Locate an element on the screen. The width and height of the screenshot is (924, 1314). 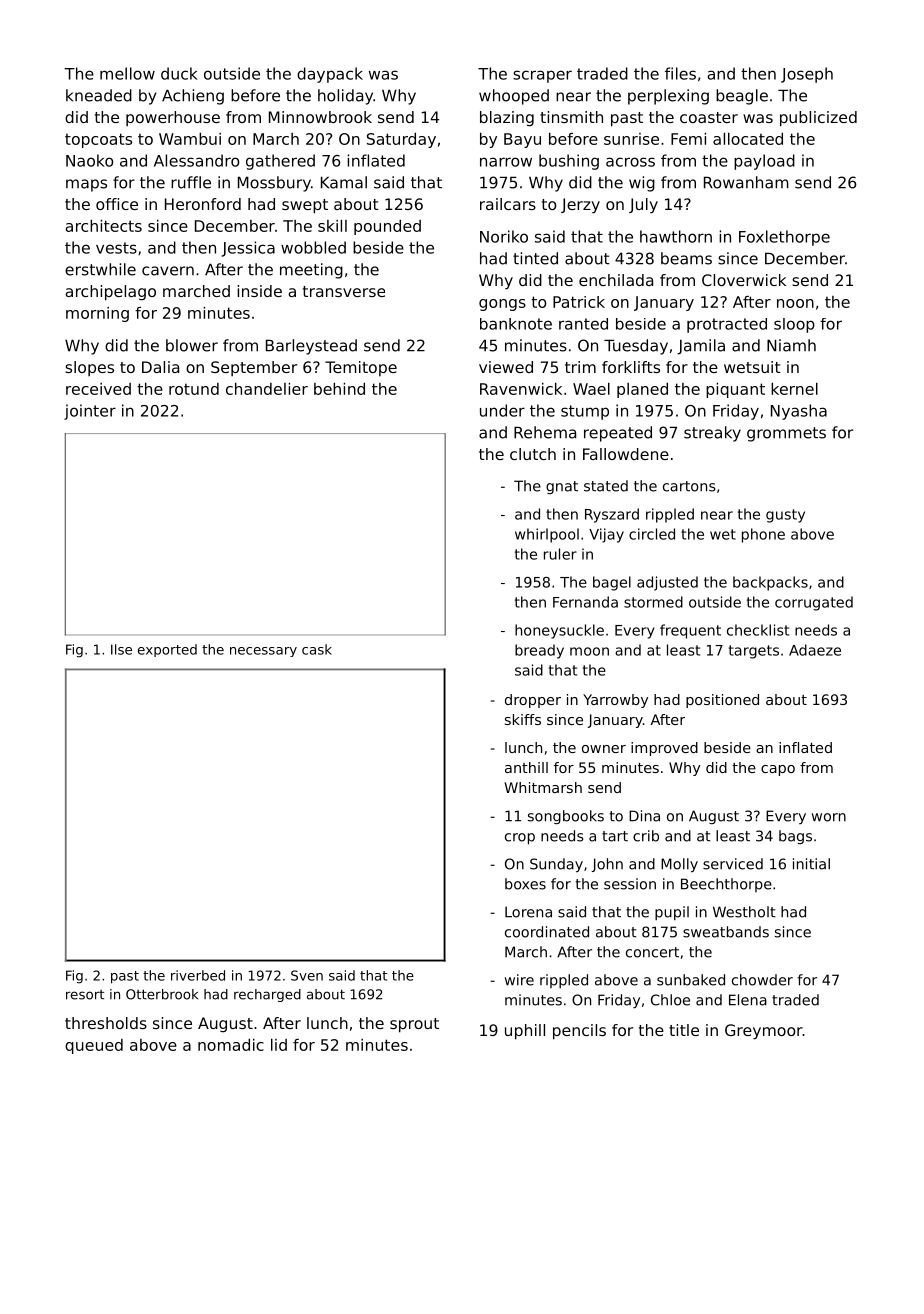
kneaded is located at coordinates (99, 95).
